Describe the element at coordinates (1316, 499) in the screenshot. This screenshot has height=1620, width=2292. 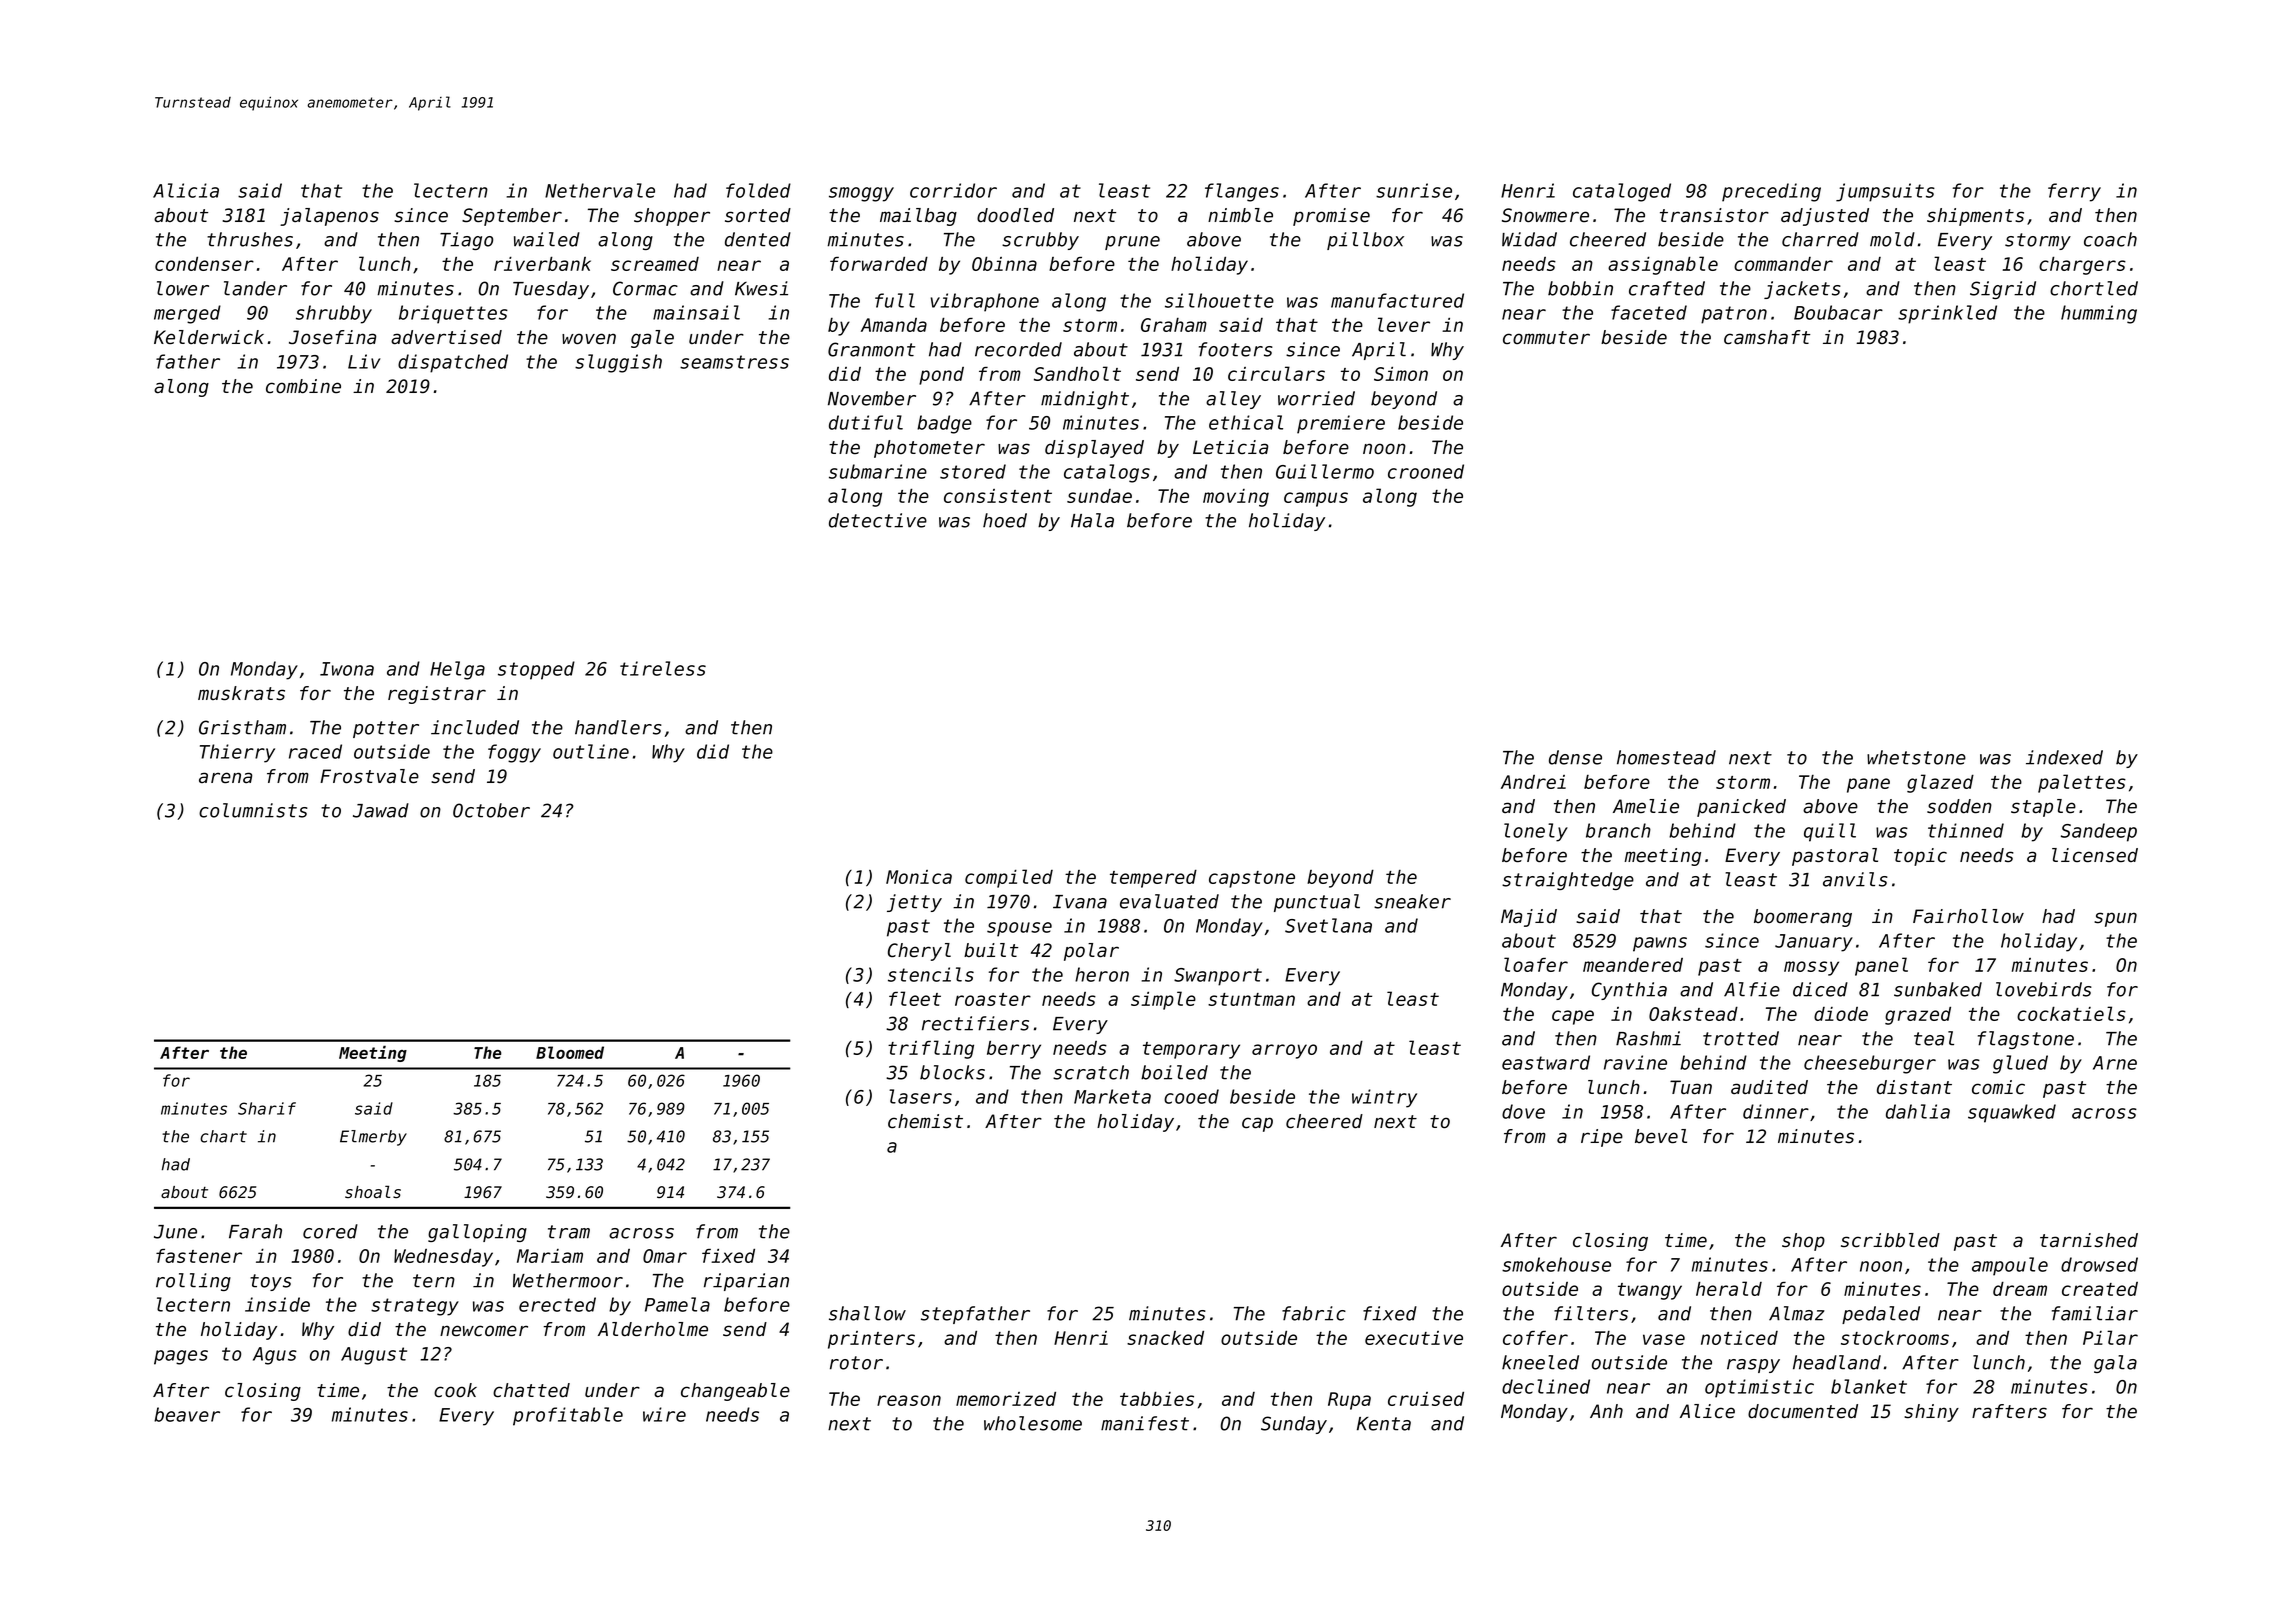
I see `campus` at that location.
